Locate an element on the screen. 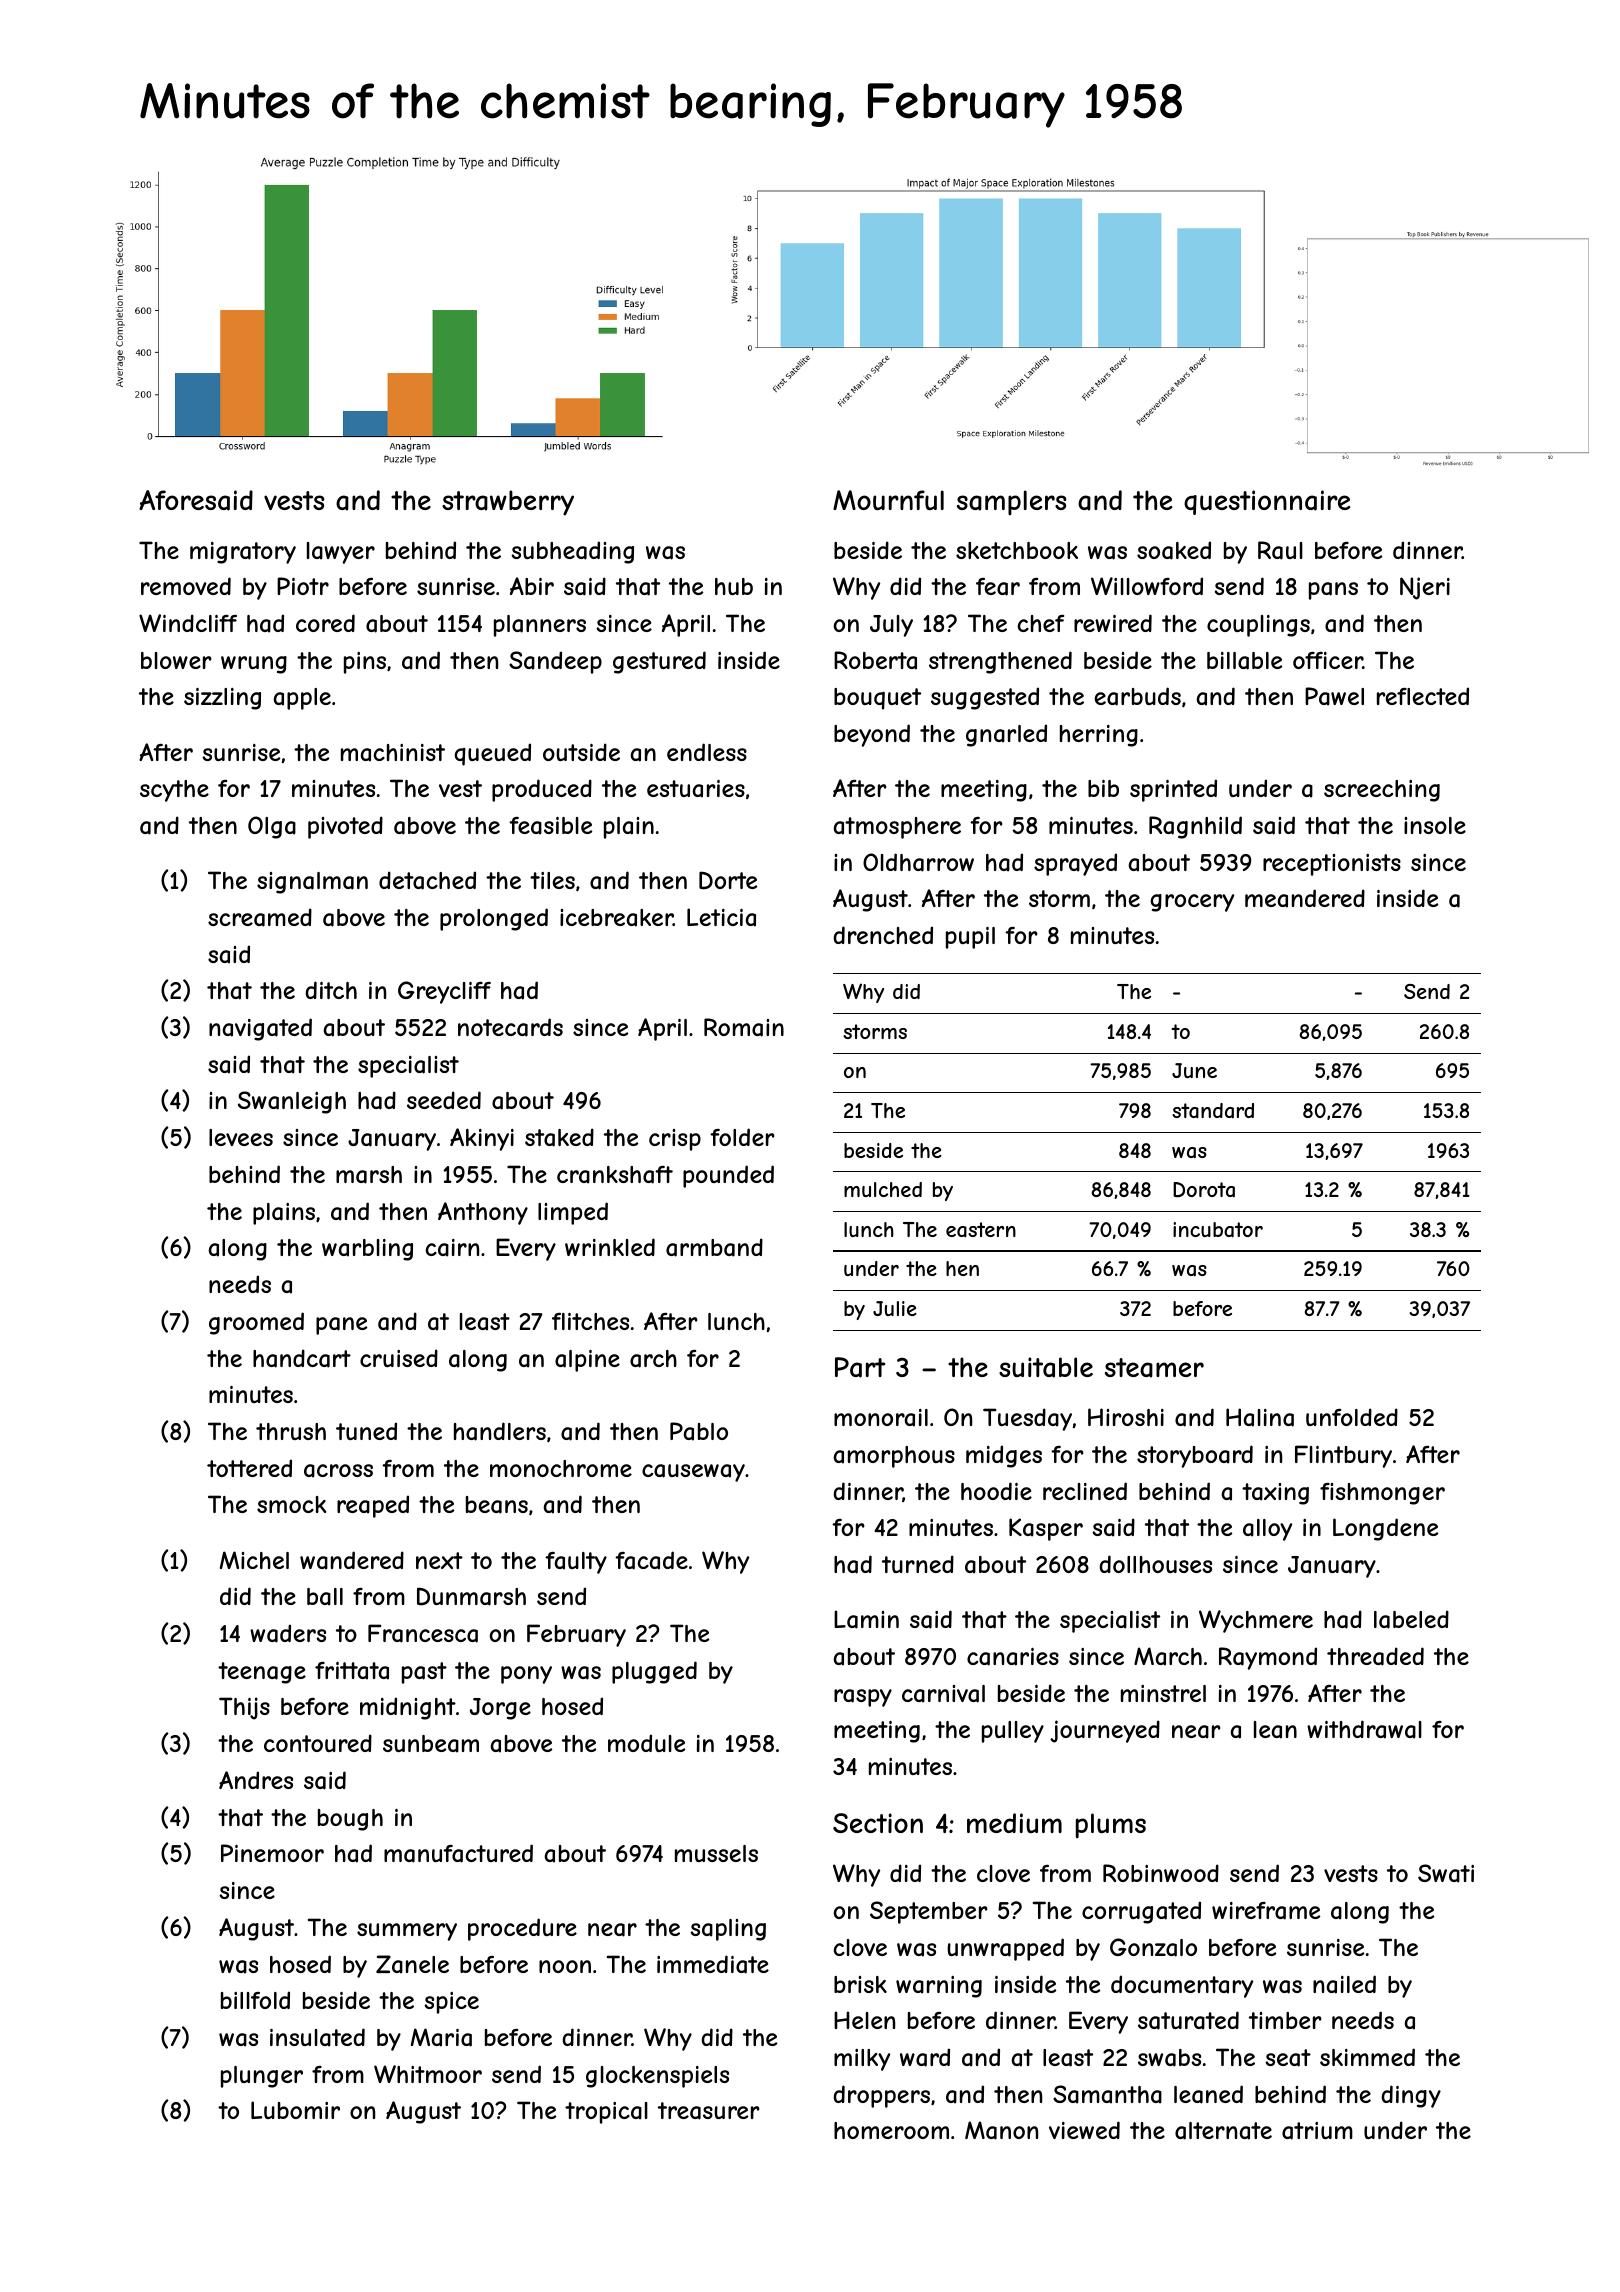 The height and width of the screenshot is (2292, 1620). minstrel is located at coordinates (1163, 1693).
